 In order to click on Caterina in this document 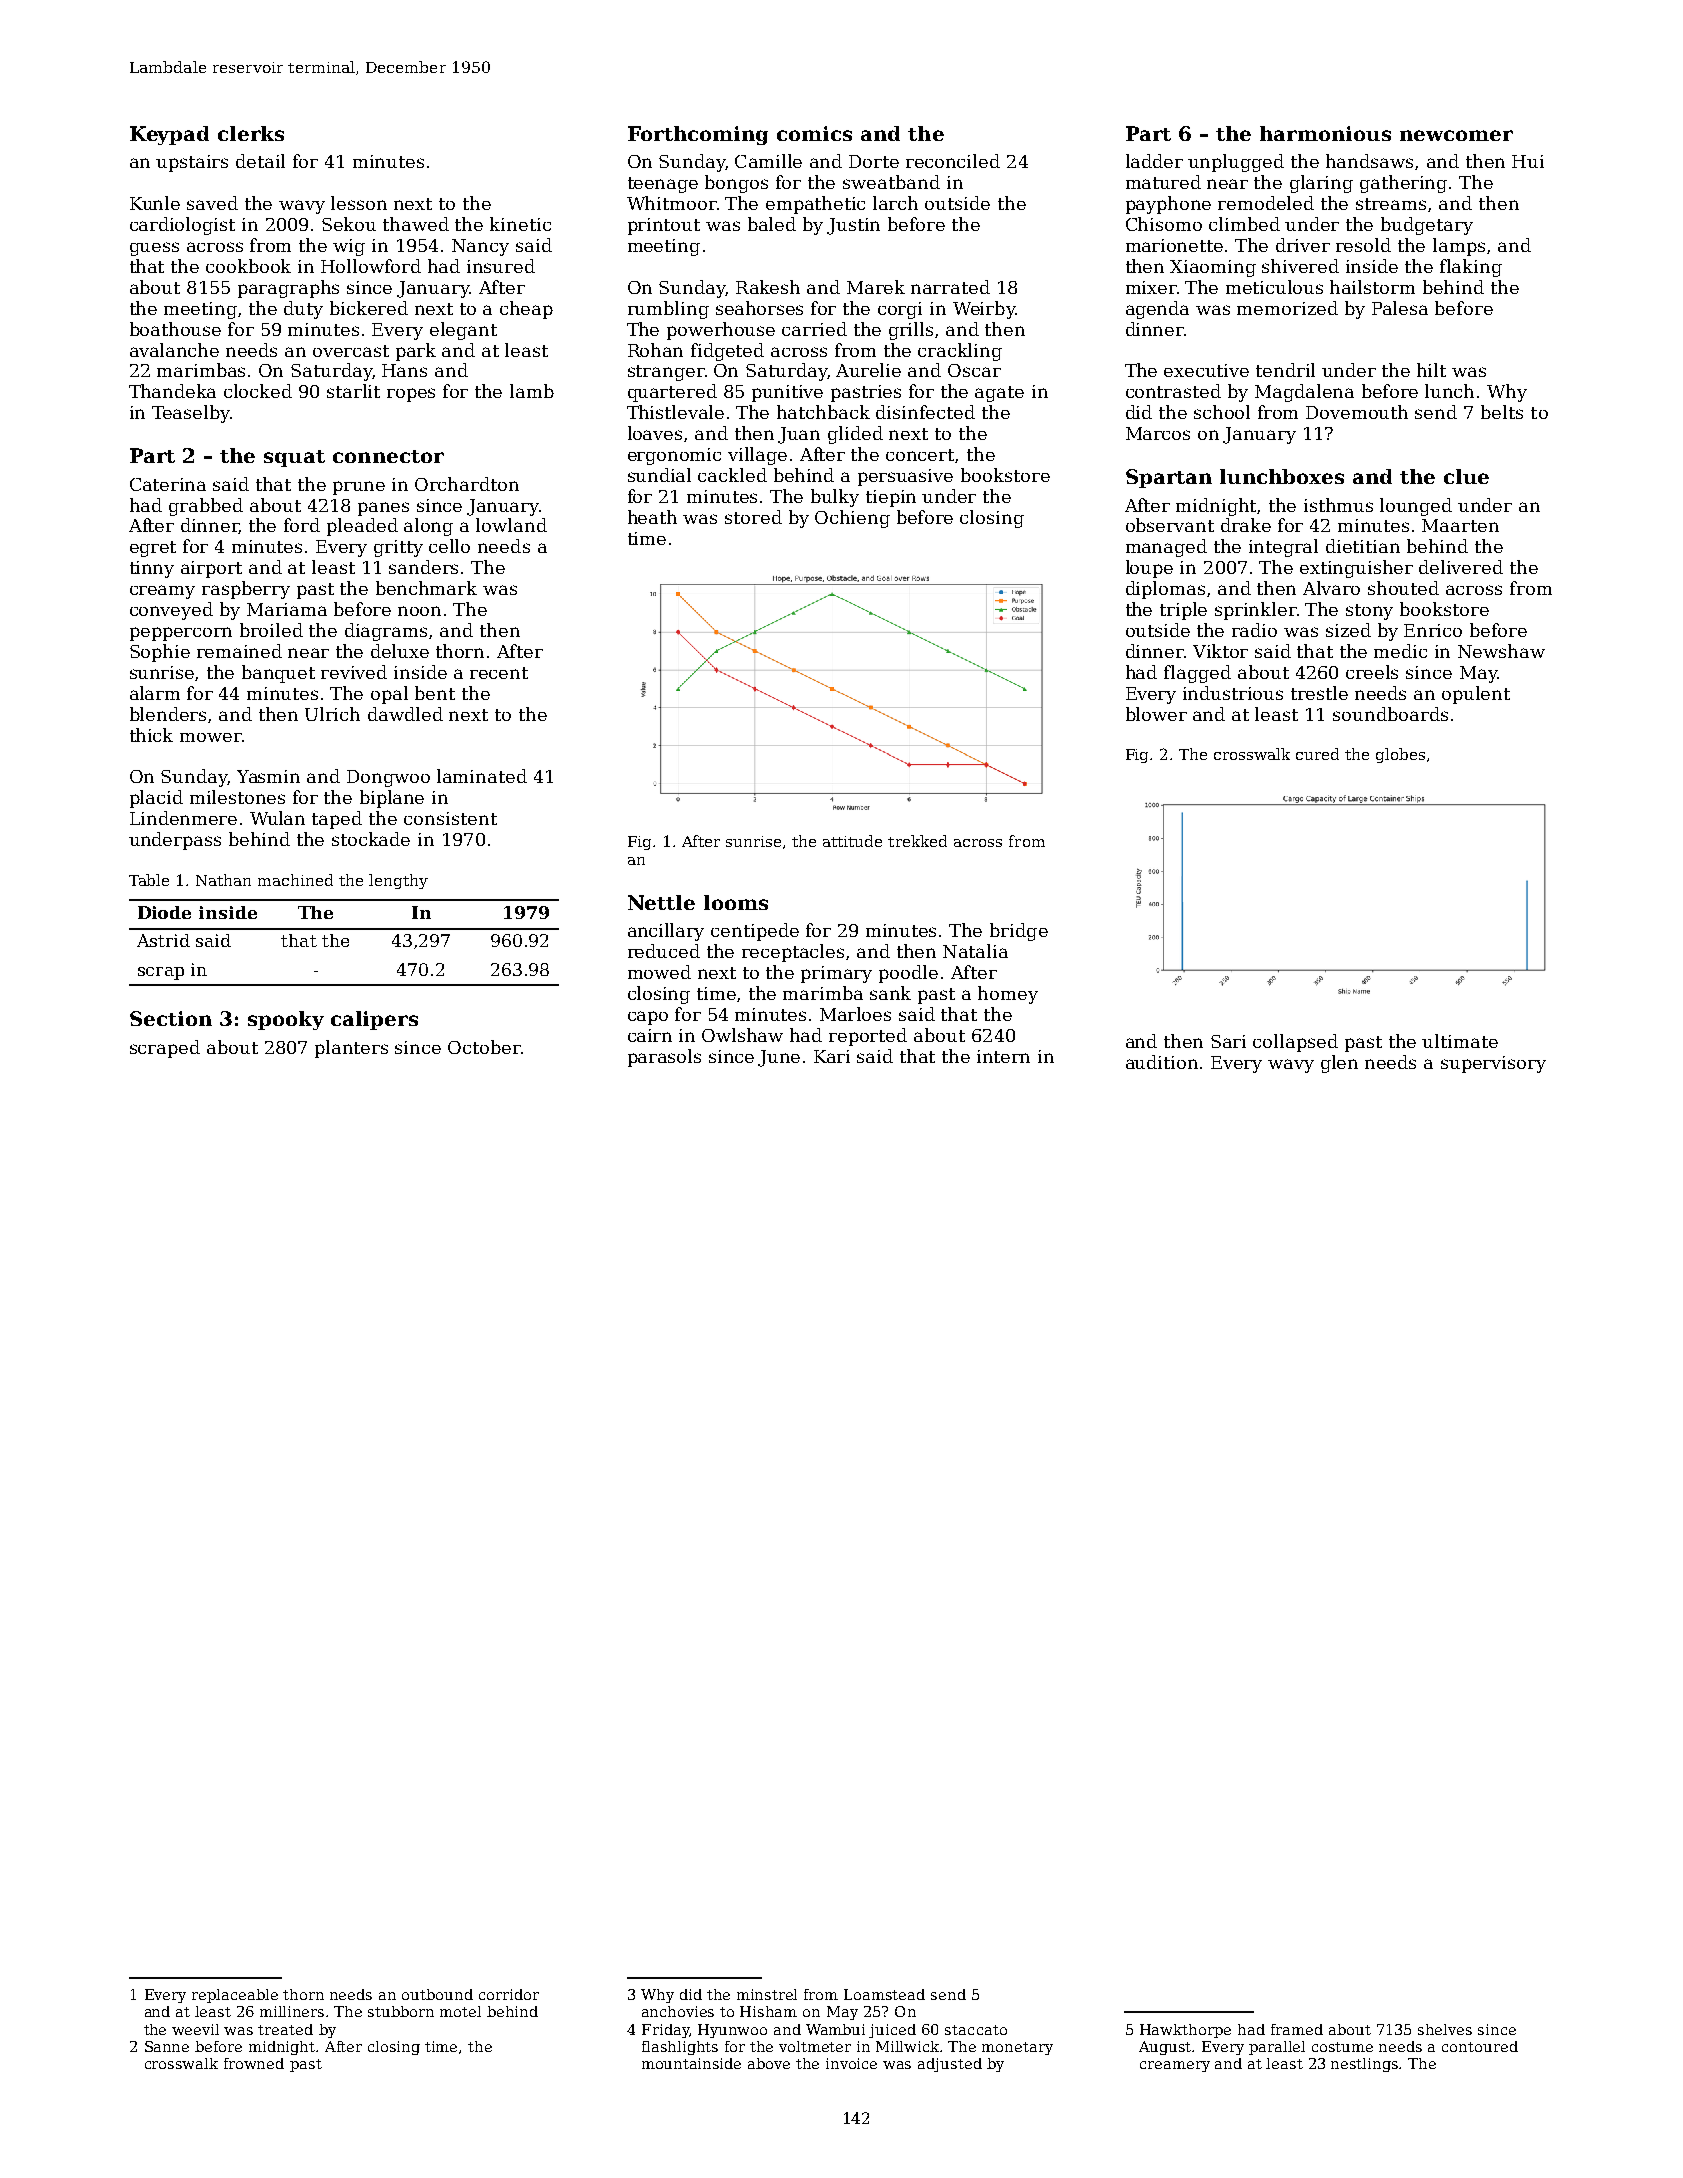, I will do `click(168, 484)`.
